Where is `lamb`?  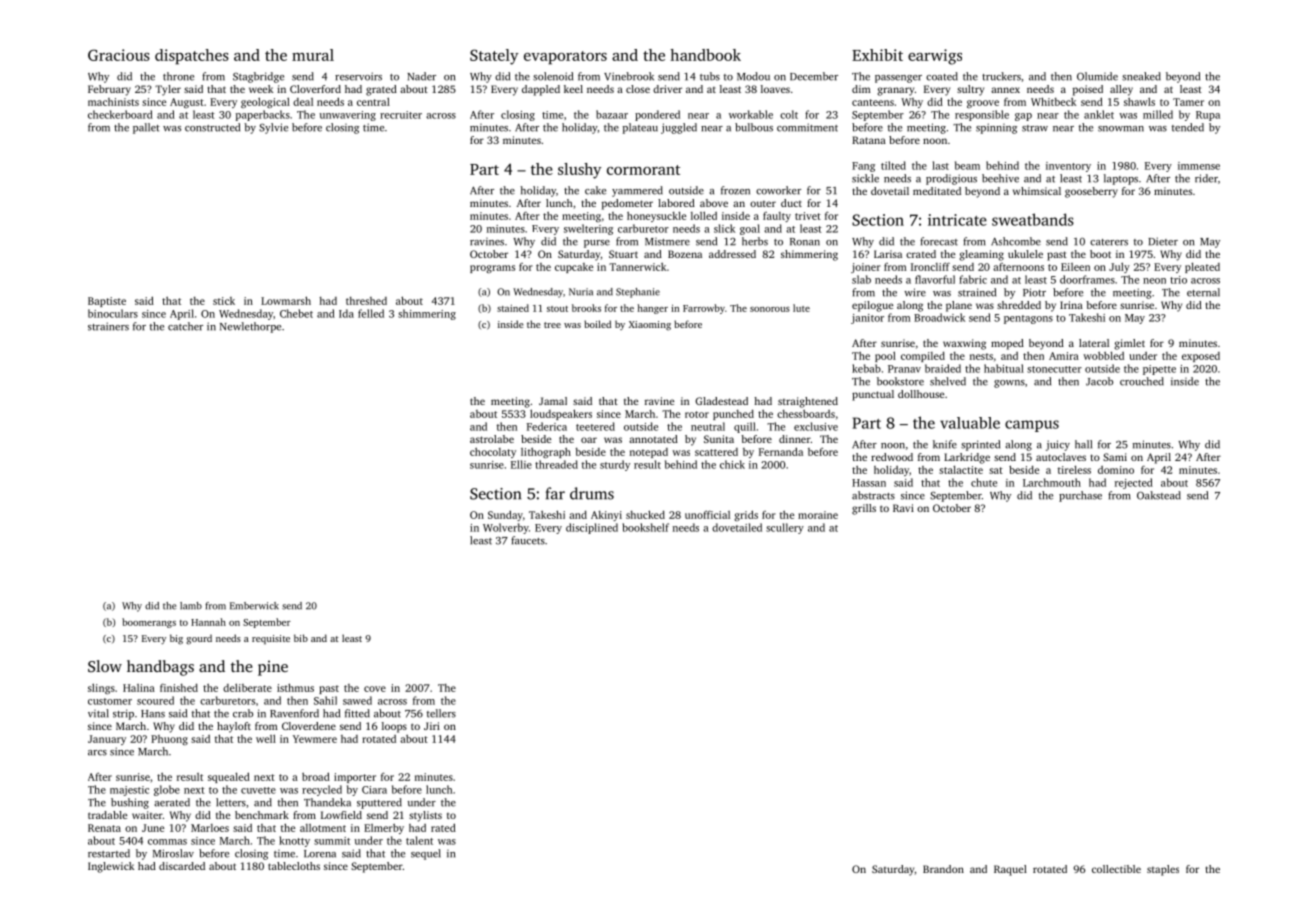
lamb is located at coordinates (191, 606).
